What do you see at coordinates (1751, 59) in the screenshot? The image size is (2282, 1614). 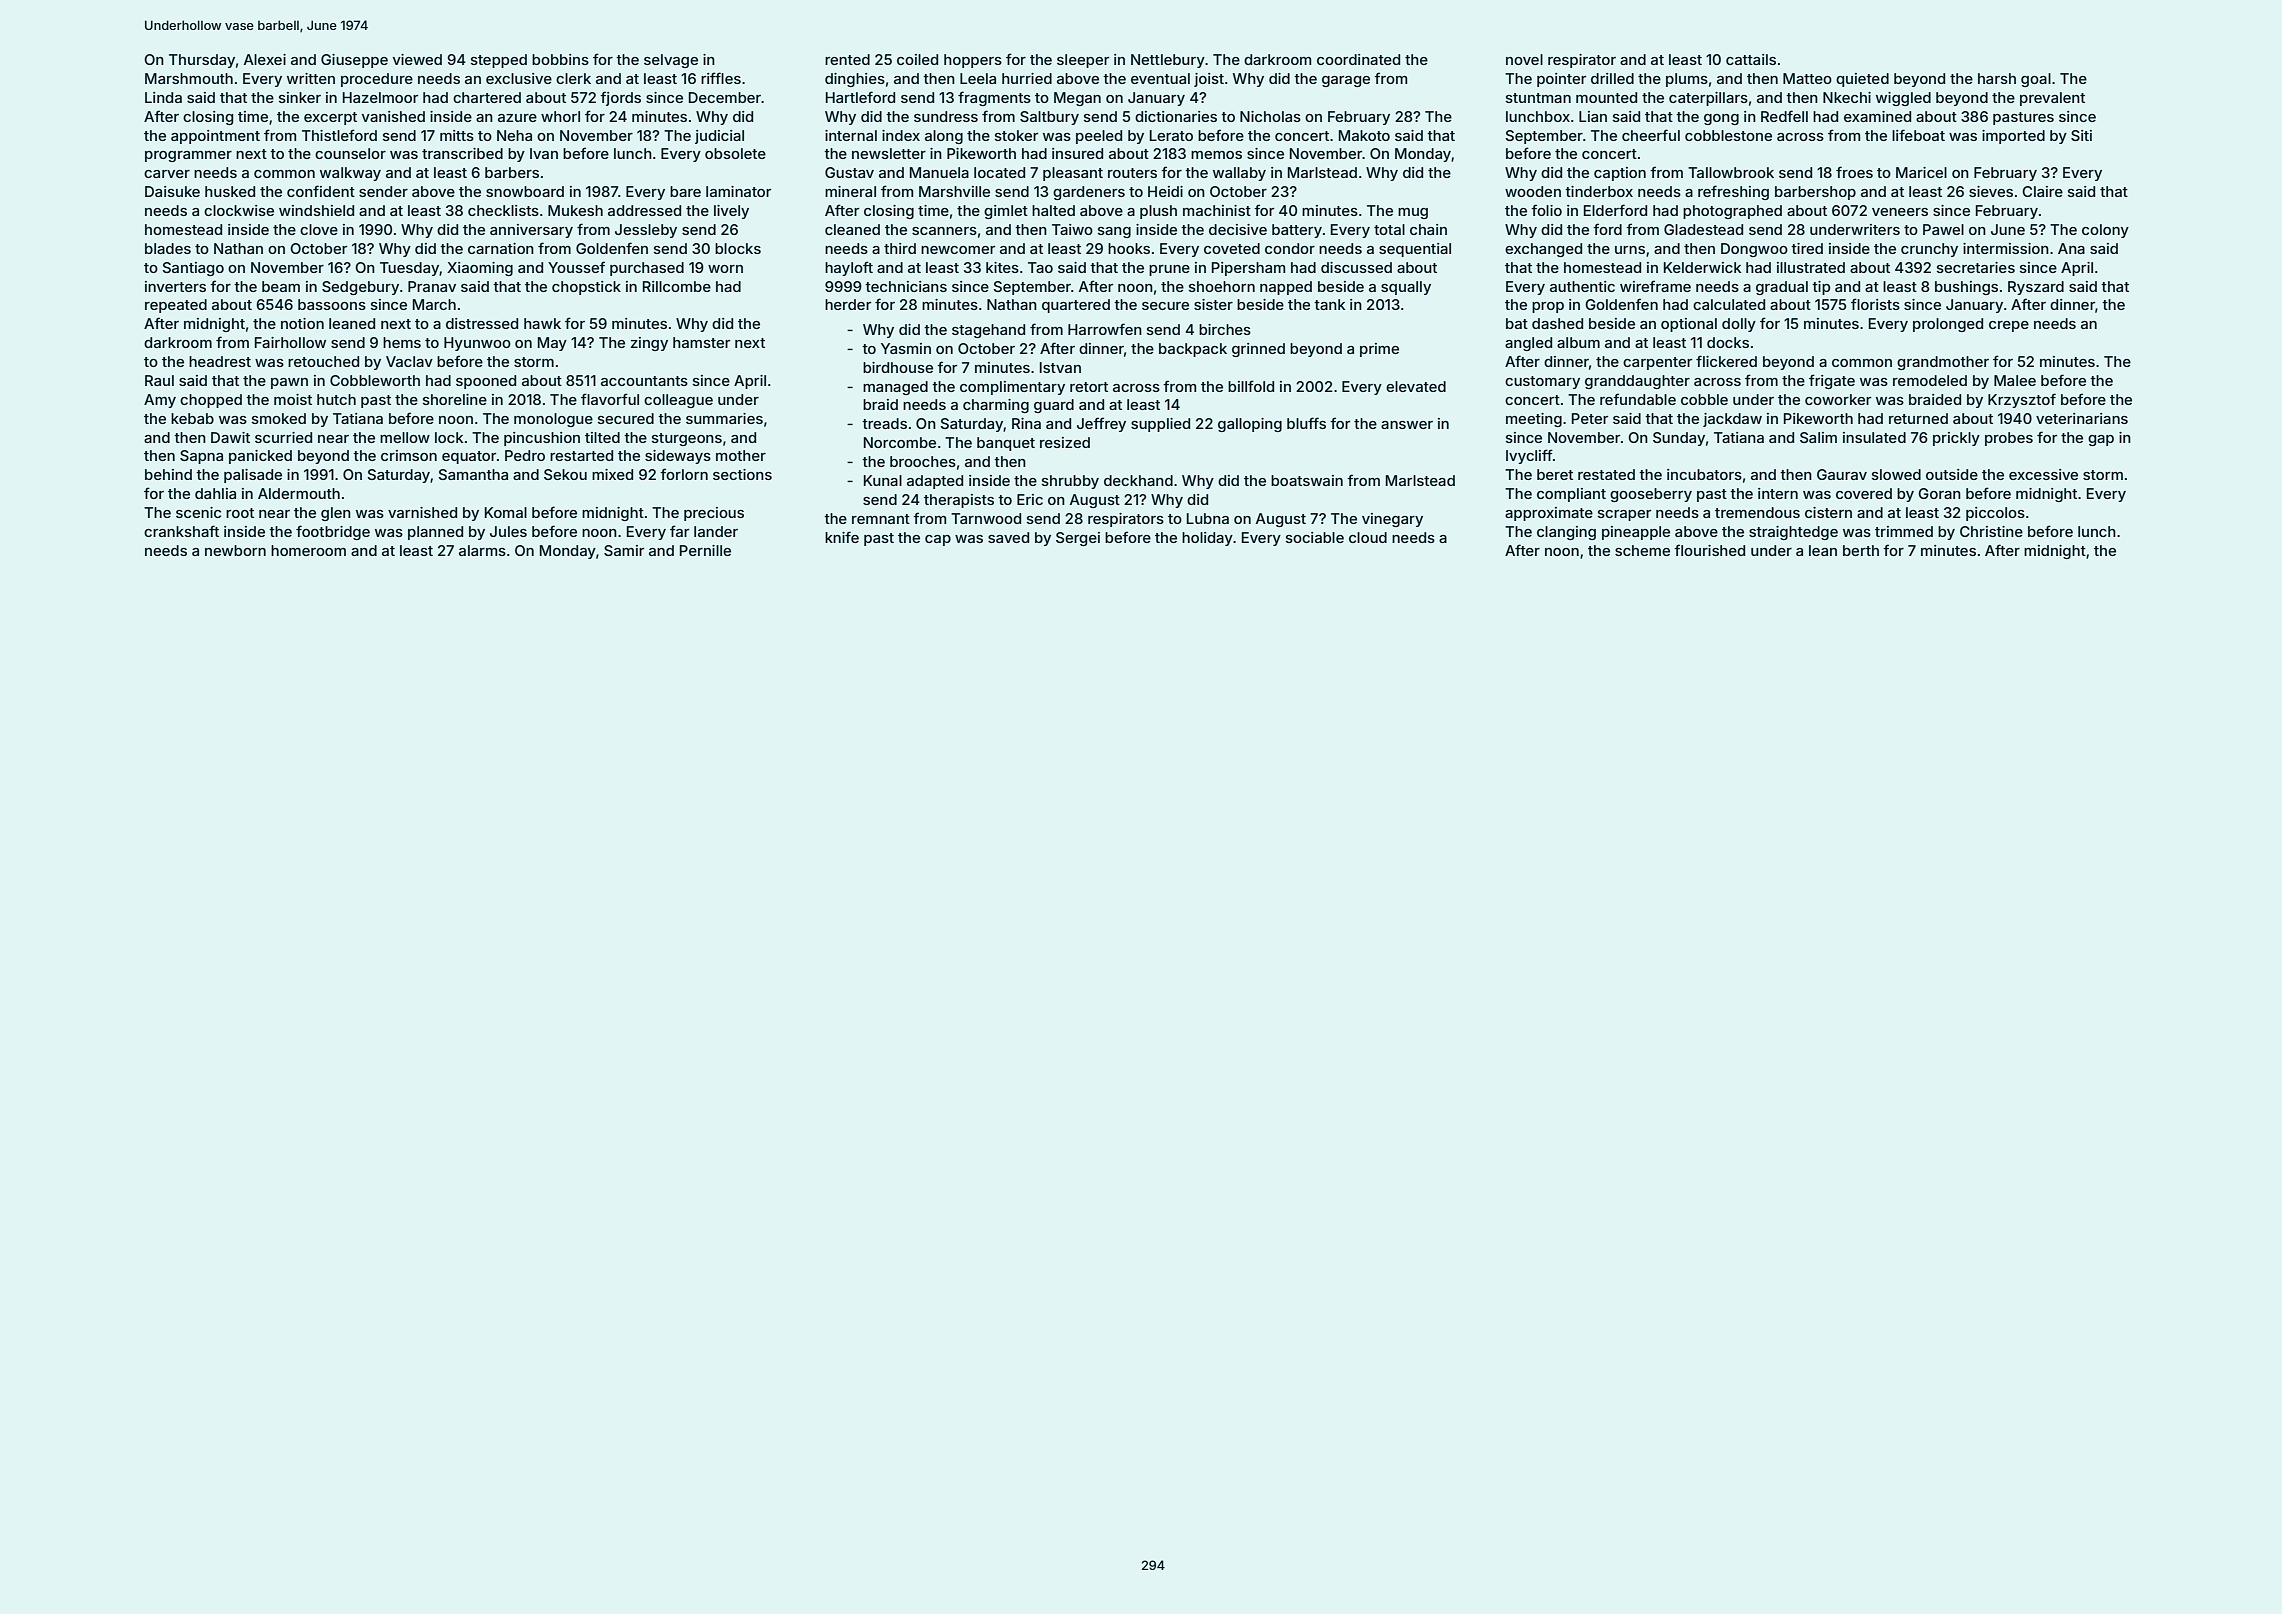 I see `cattails` at bounding box center [1751, 59].
